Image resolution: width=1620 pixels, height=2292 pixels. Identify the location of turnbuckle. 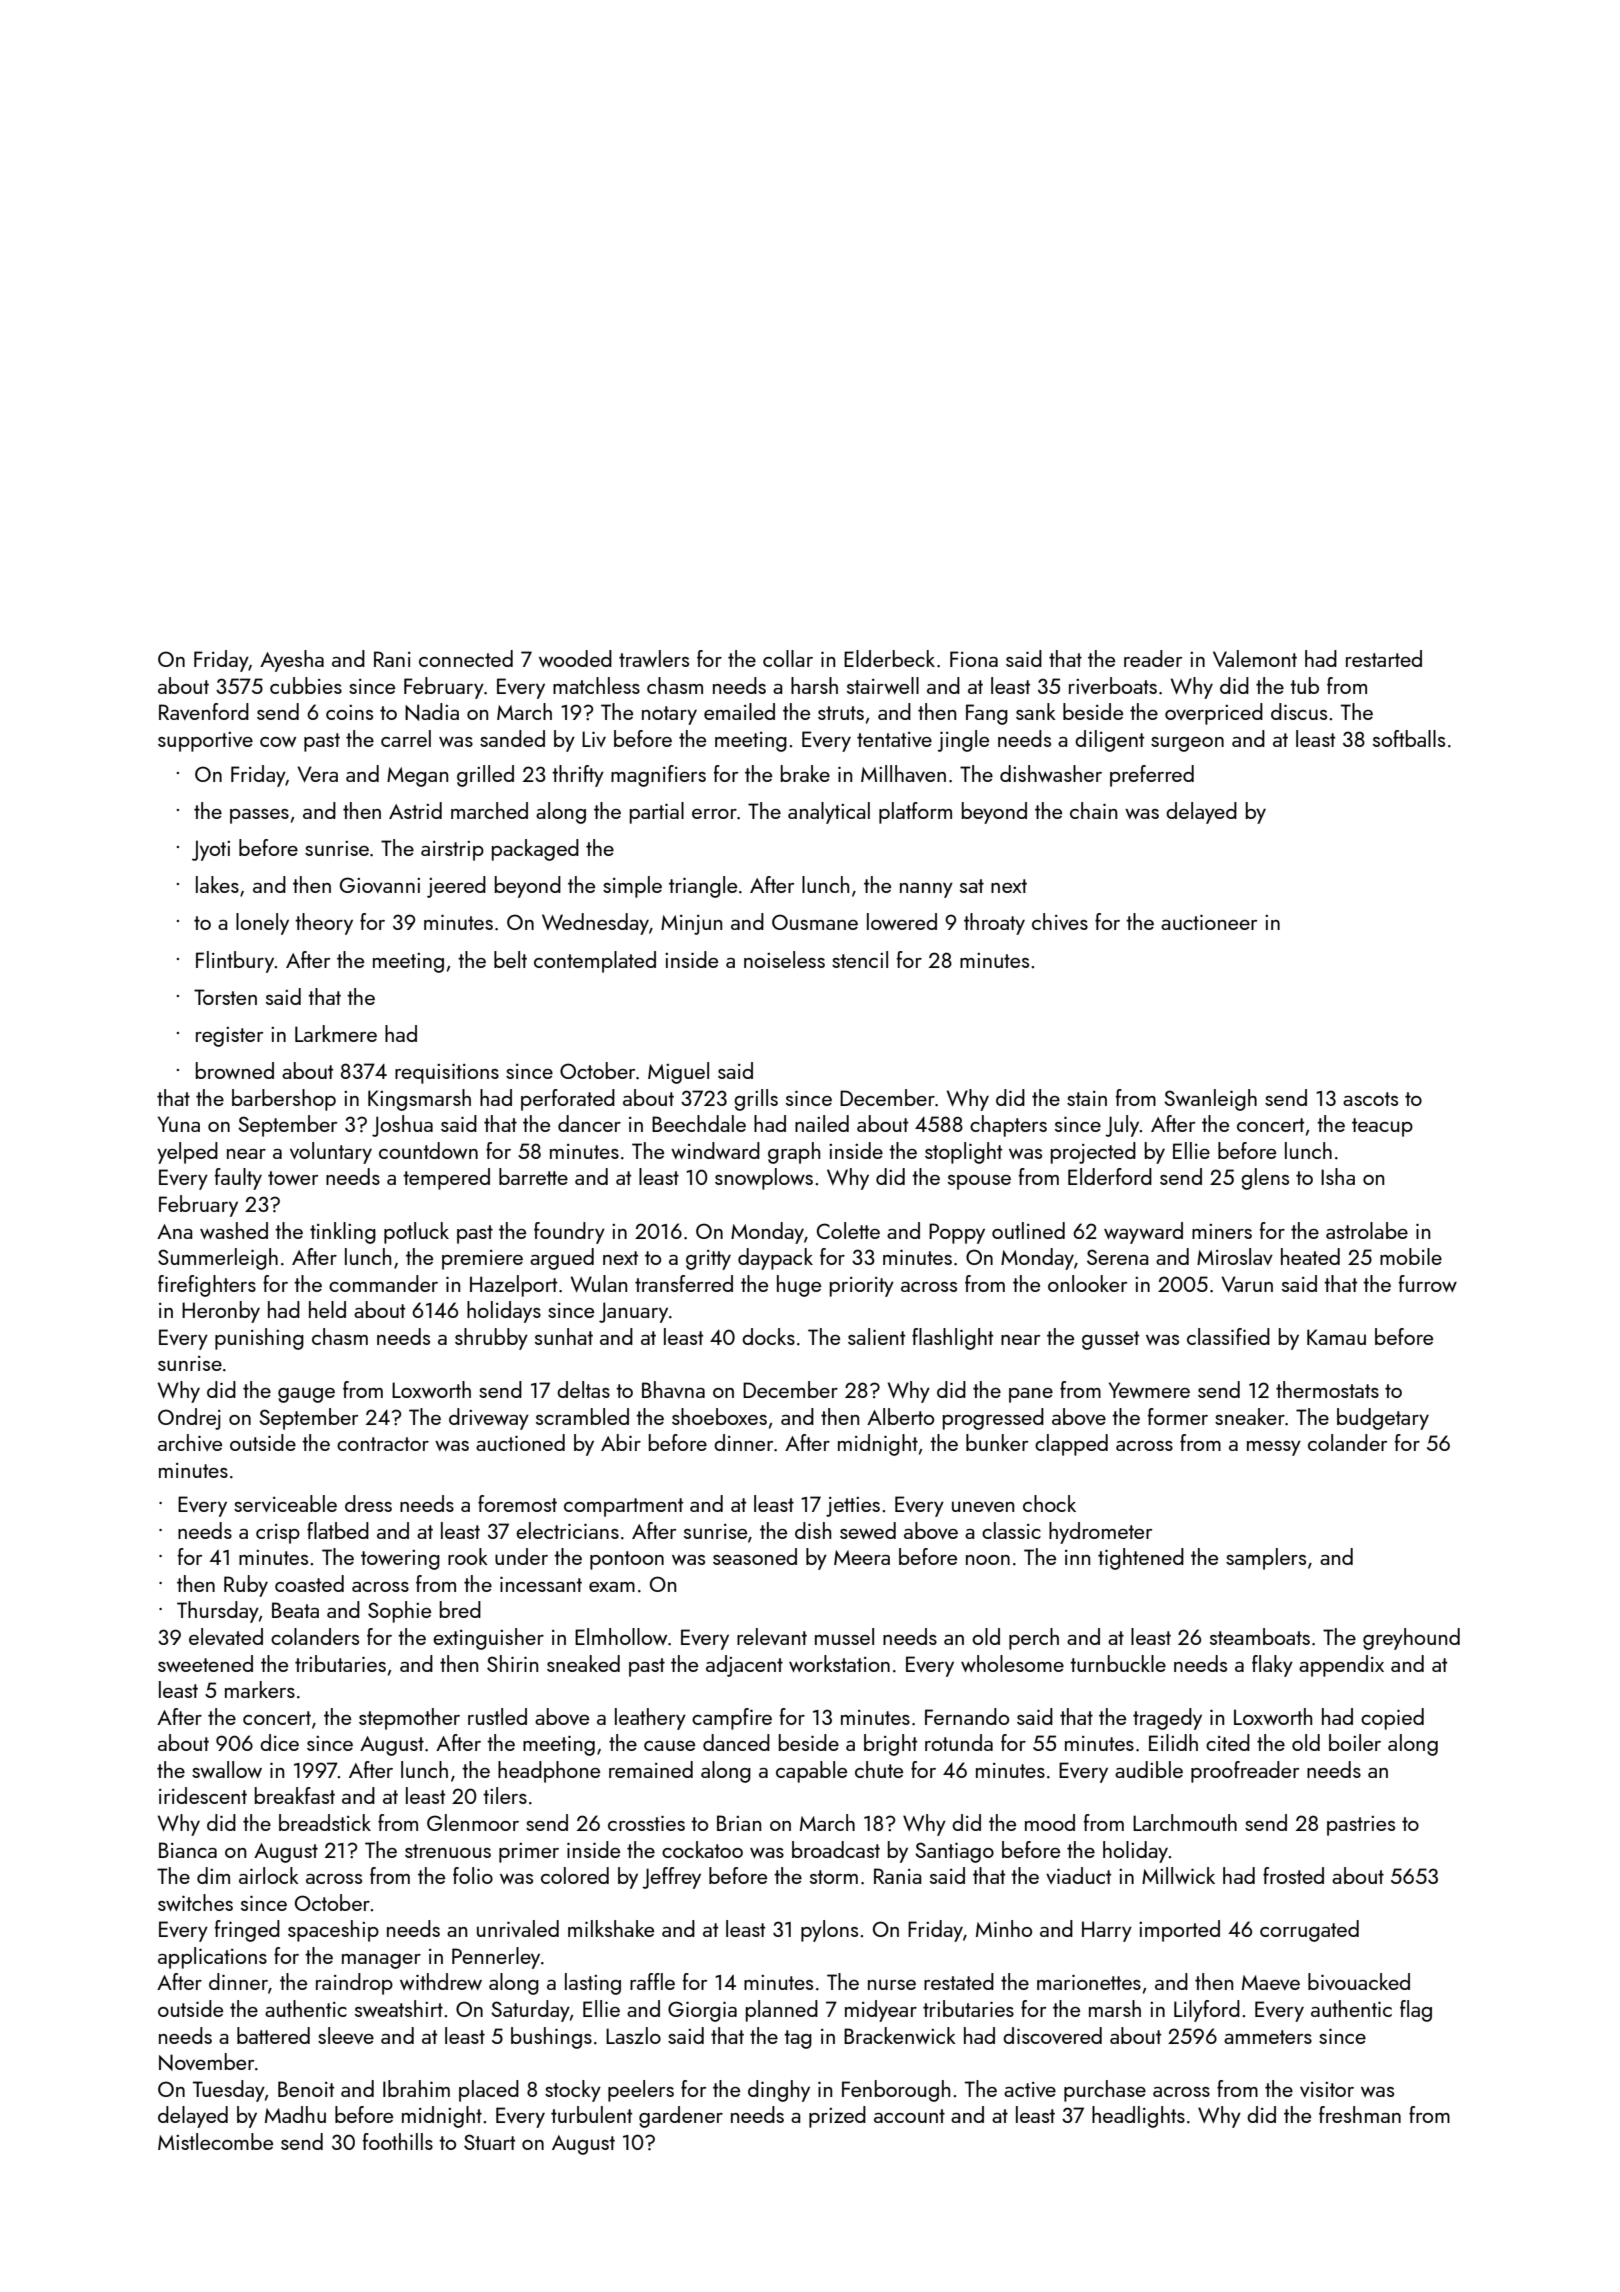
(1118, 1663).
